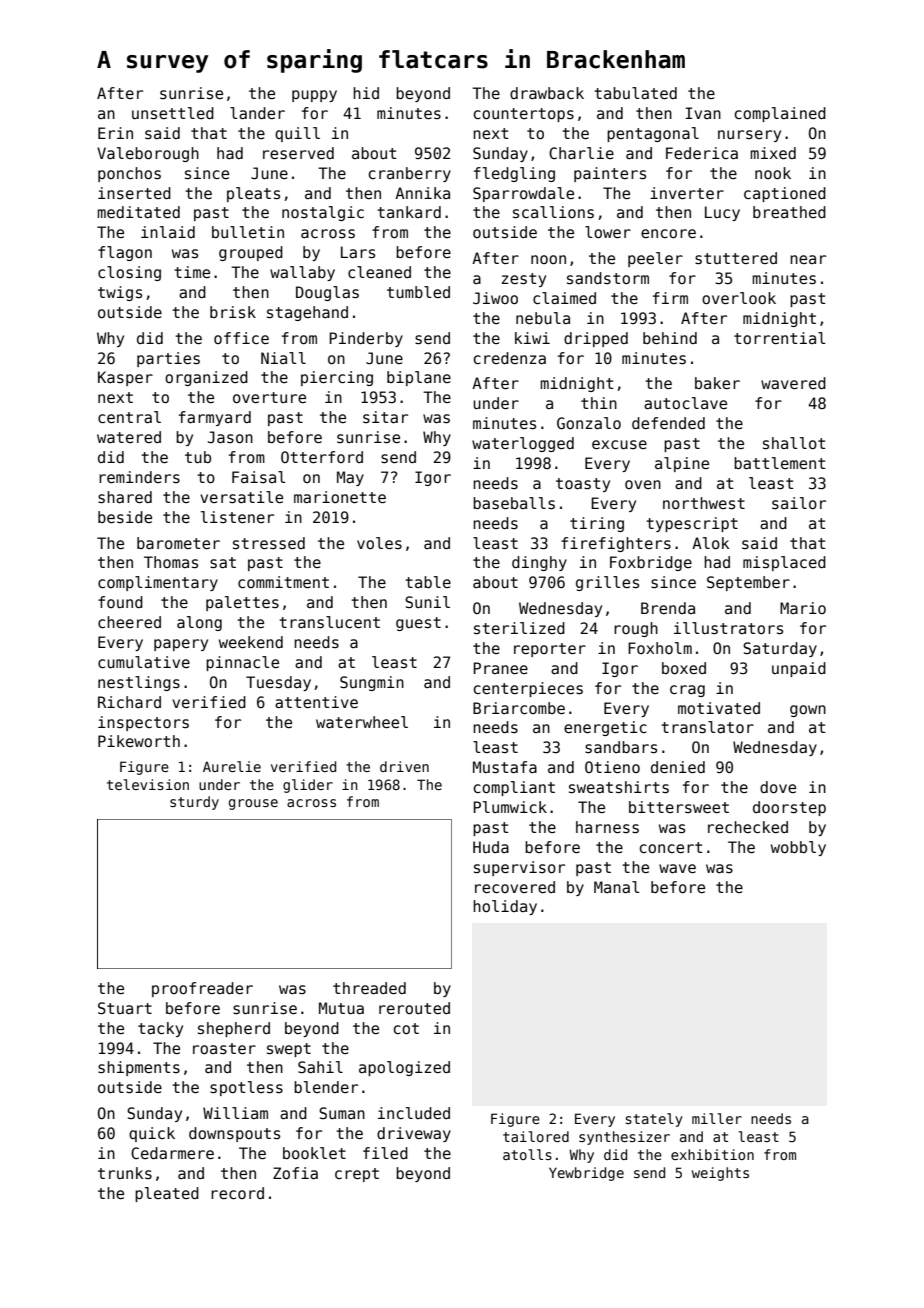  I want to click on hid, so click(366, 93).
